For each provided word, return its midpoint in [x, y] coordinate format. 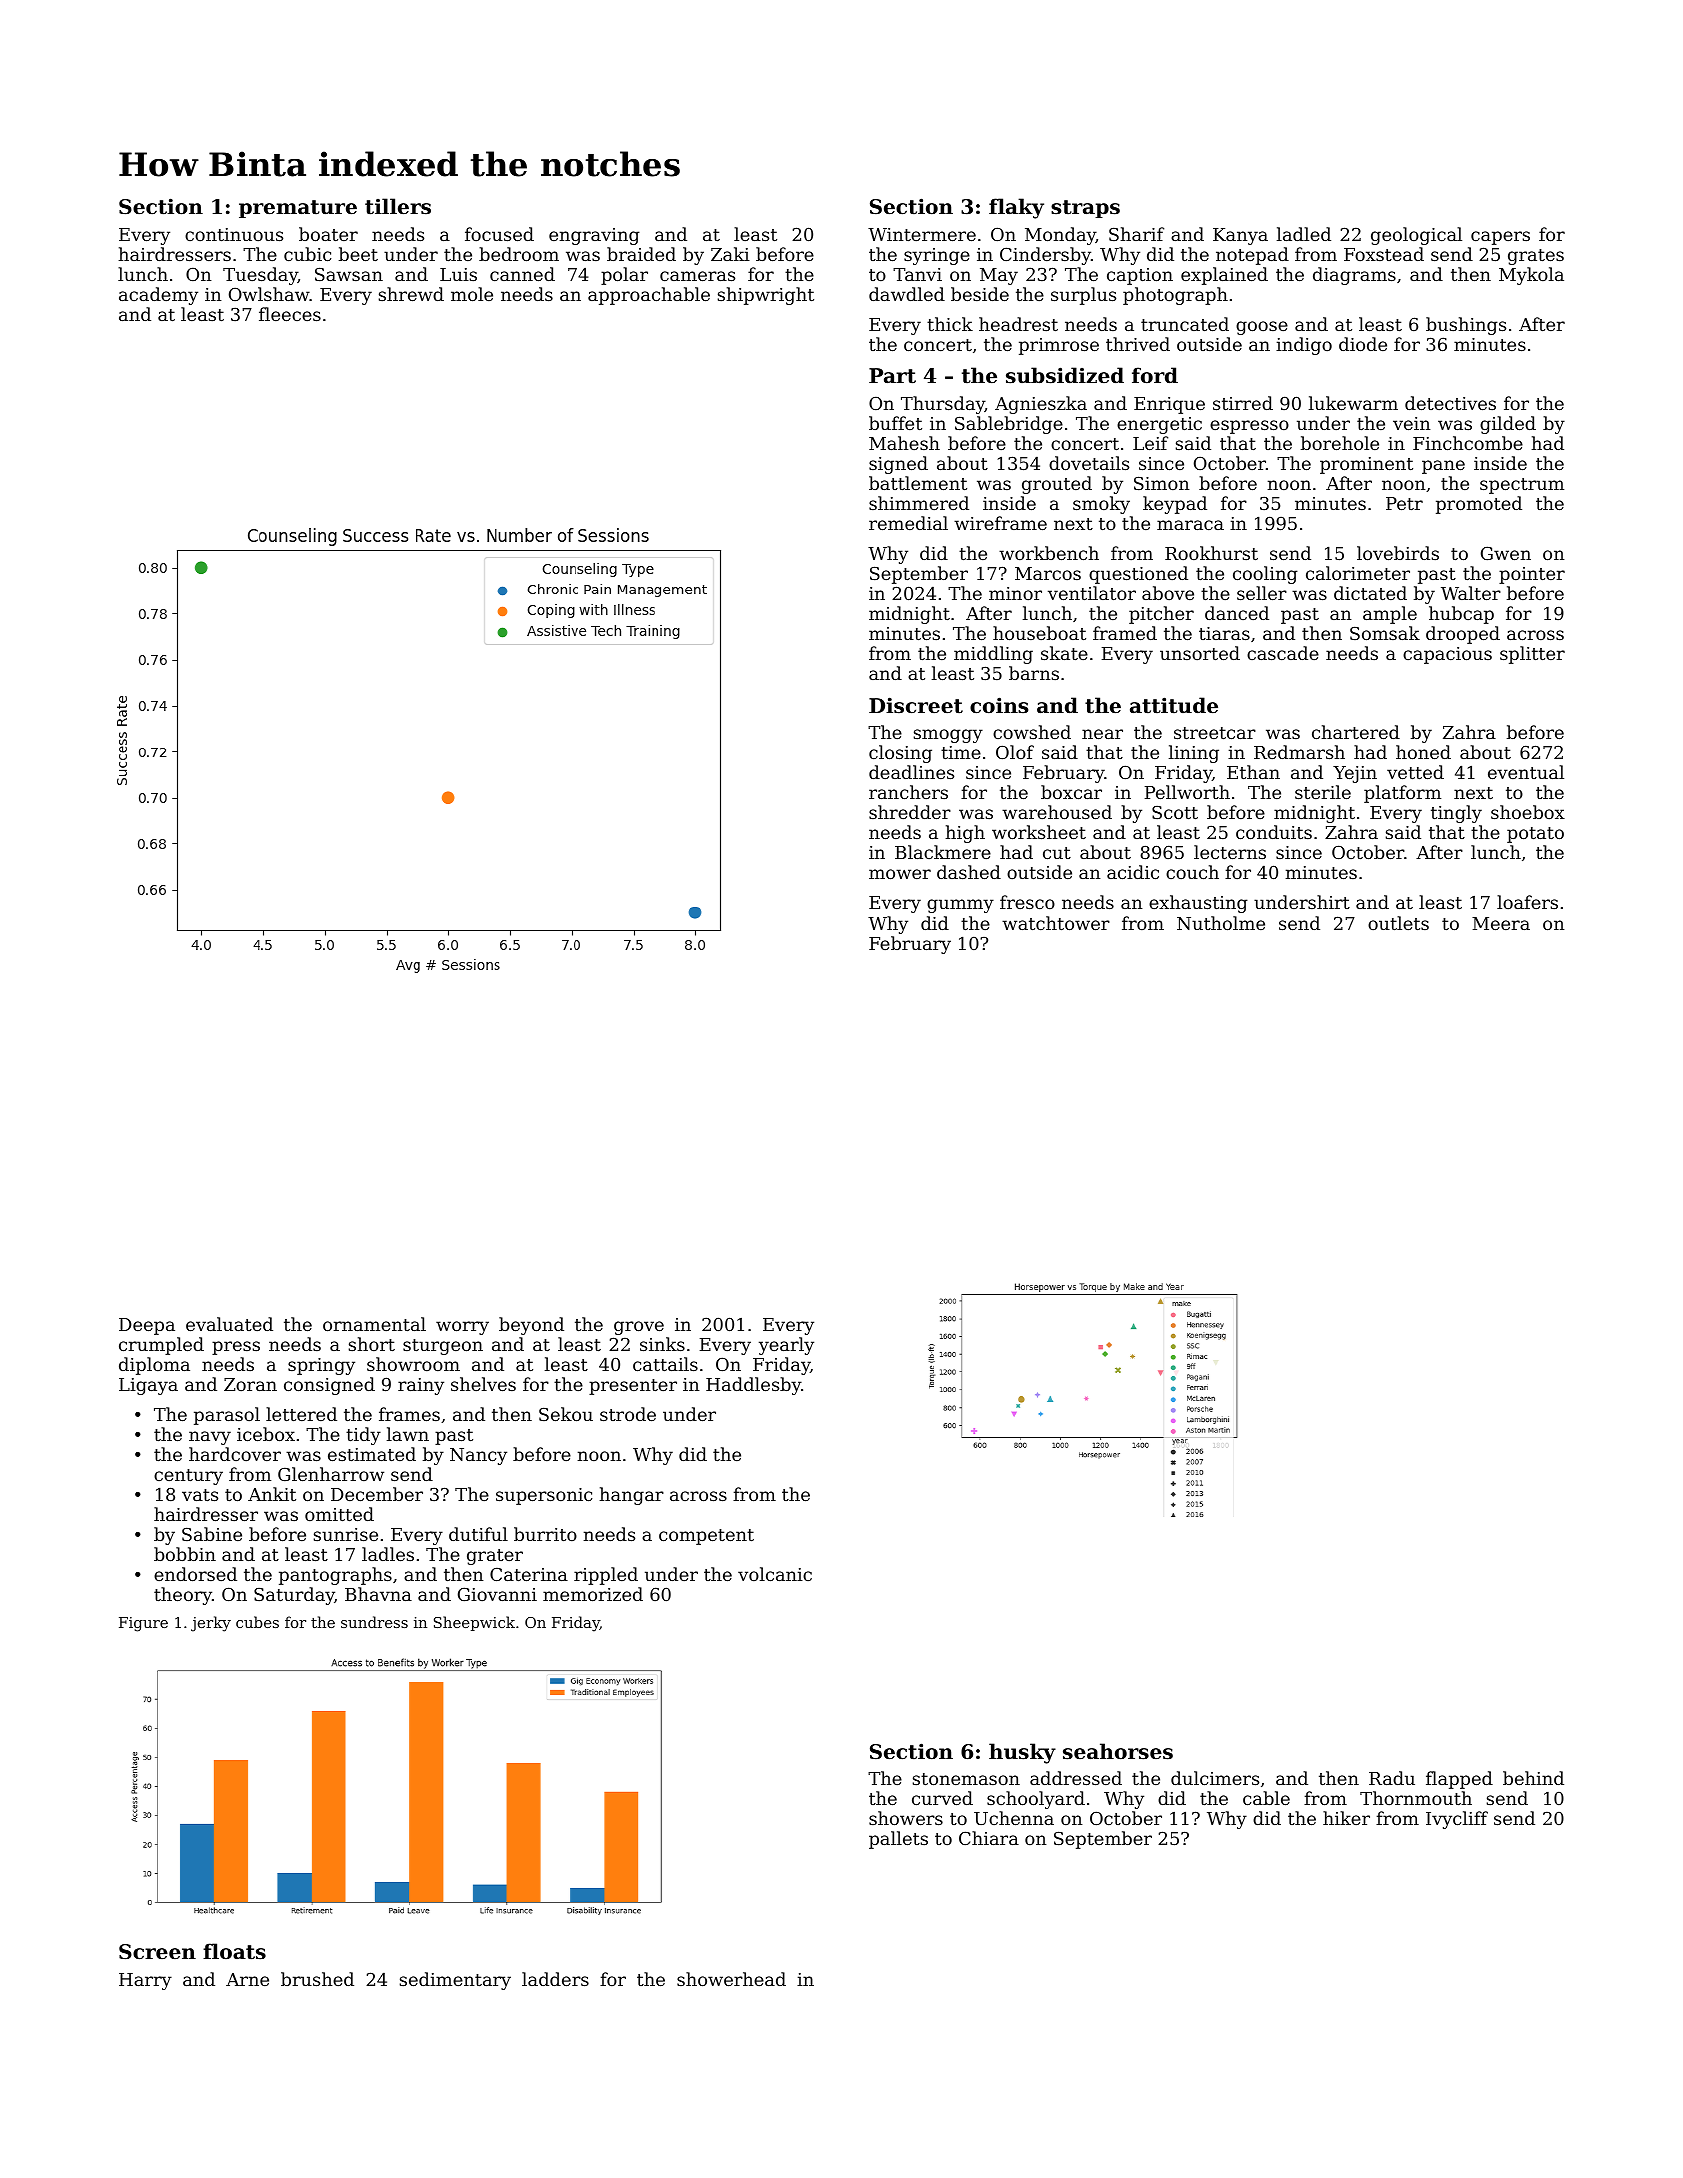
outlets [1398, 923]
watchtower [1056, 923]
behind [1533, 1778]
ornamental [374, 1324]
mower [900, 874]
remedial [908, 523]
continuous [234, 234]
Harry [145, 1981]
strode [628, 1414]
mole [472, 294]
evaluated [229, 1324]
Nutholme [1221, 923]
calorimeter [1358, 573]
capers [1500, 238]
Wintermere [922, 234]
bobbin [185, 1554]
